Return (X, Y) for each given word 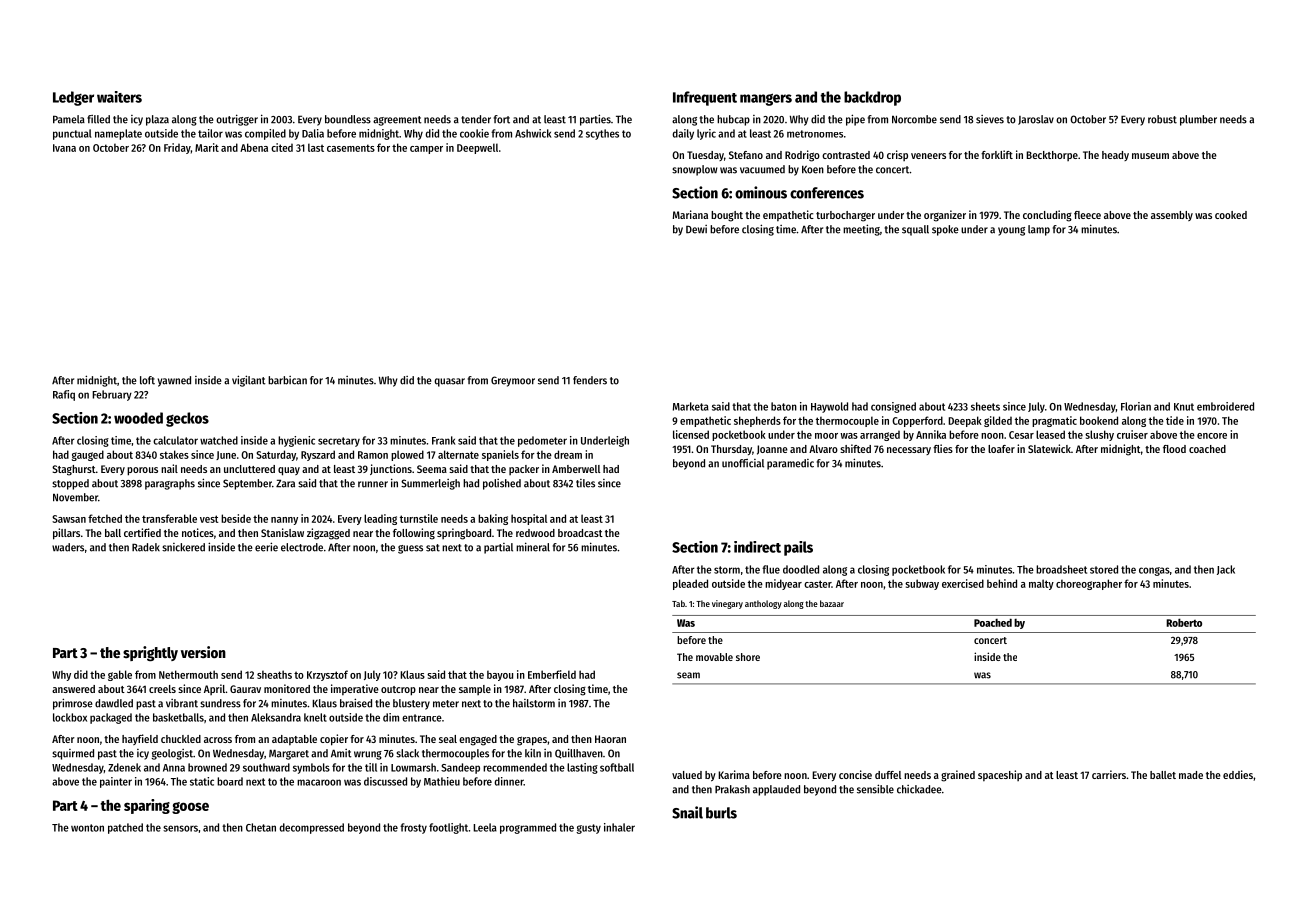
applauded (776, 790)
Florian (1136, 406)
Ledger (73, 98)
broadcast (580, 533)
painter (116, 782)
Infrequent (705, 98)
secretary (339, 442)
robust (1162, 119)
